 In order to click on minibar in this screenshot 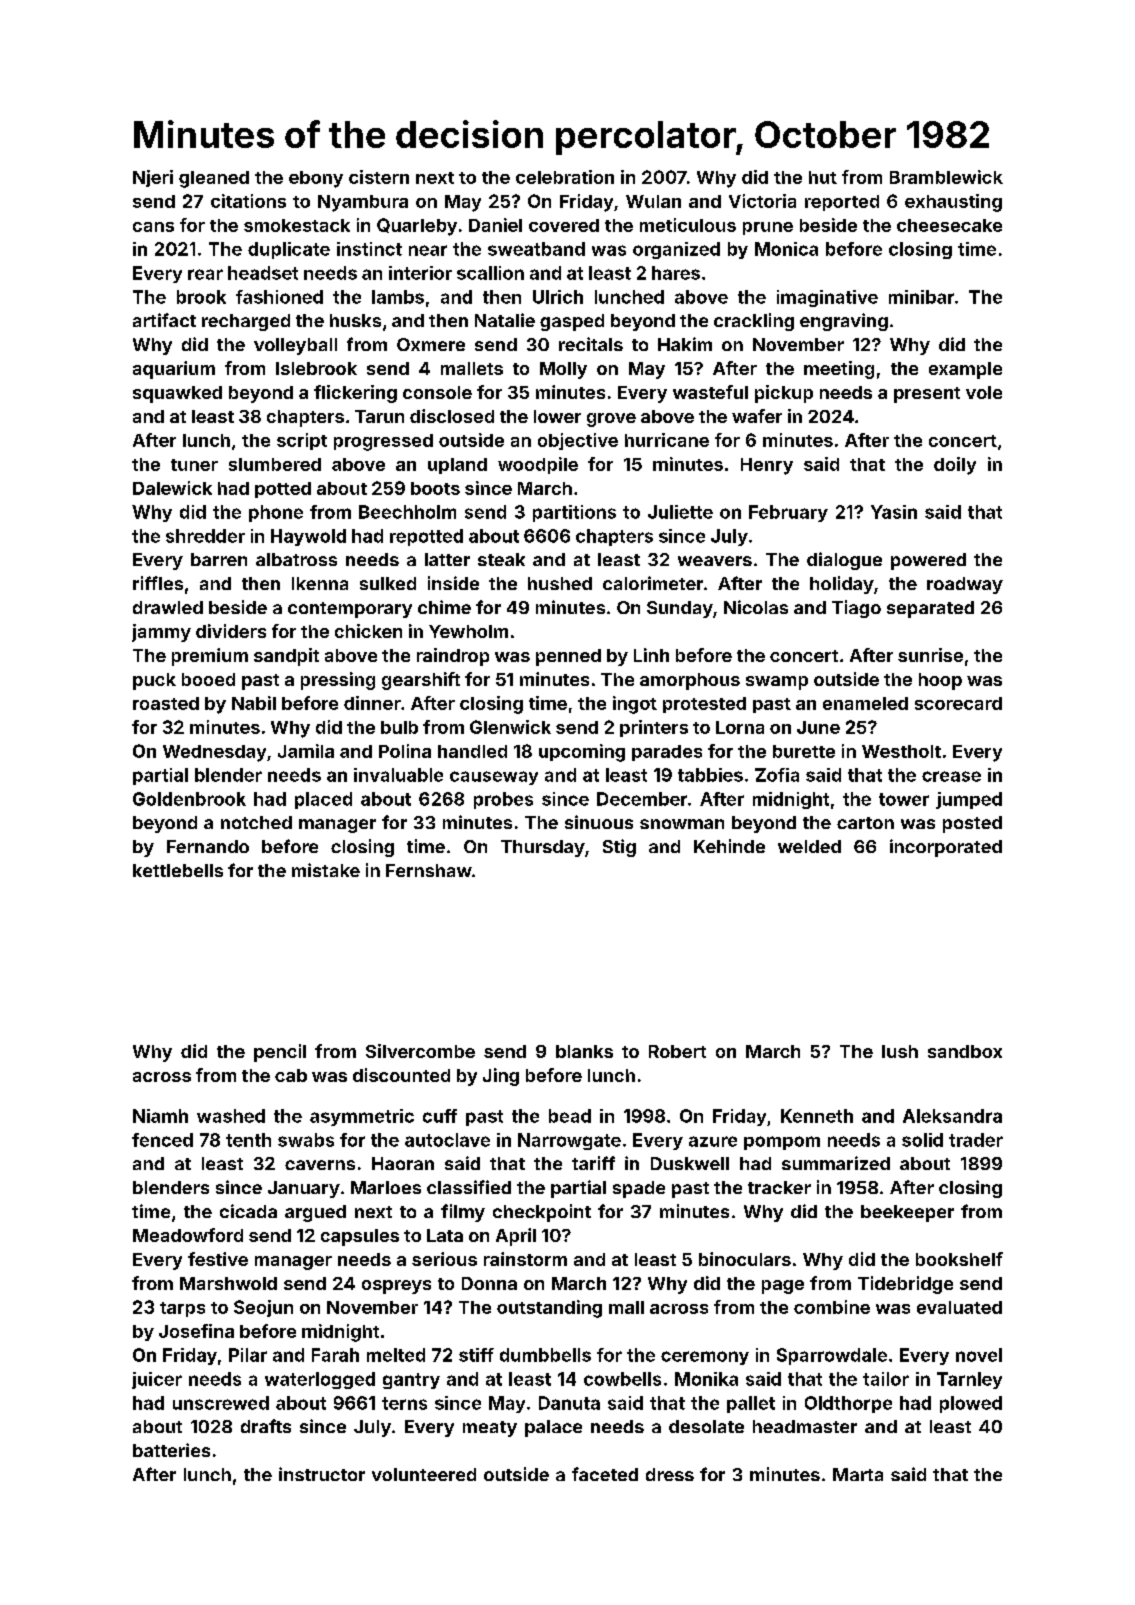, I will do `click(921, 297)`.
